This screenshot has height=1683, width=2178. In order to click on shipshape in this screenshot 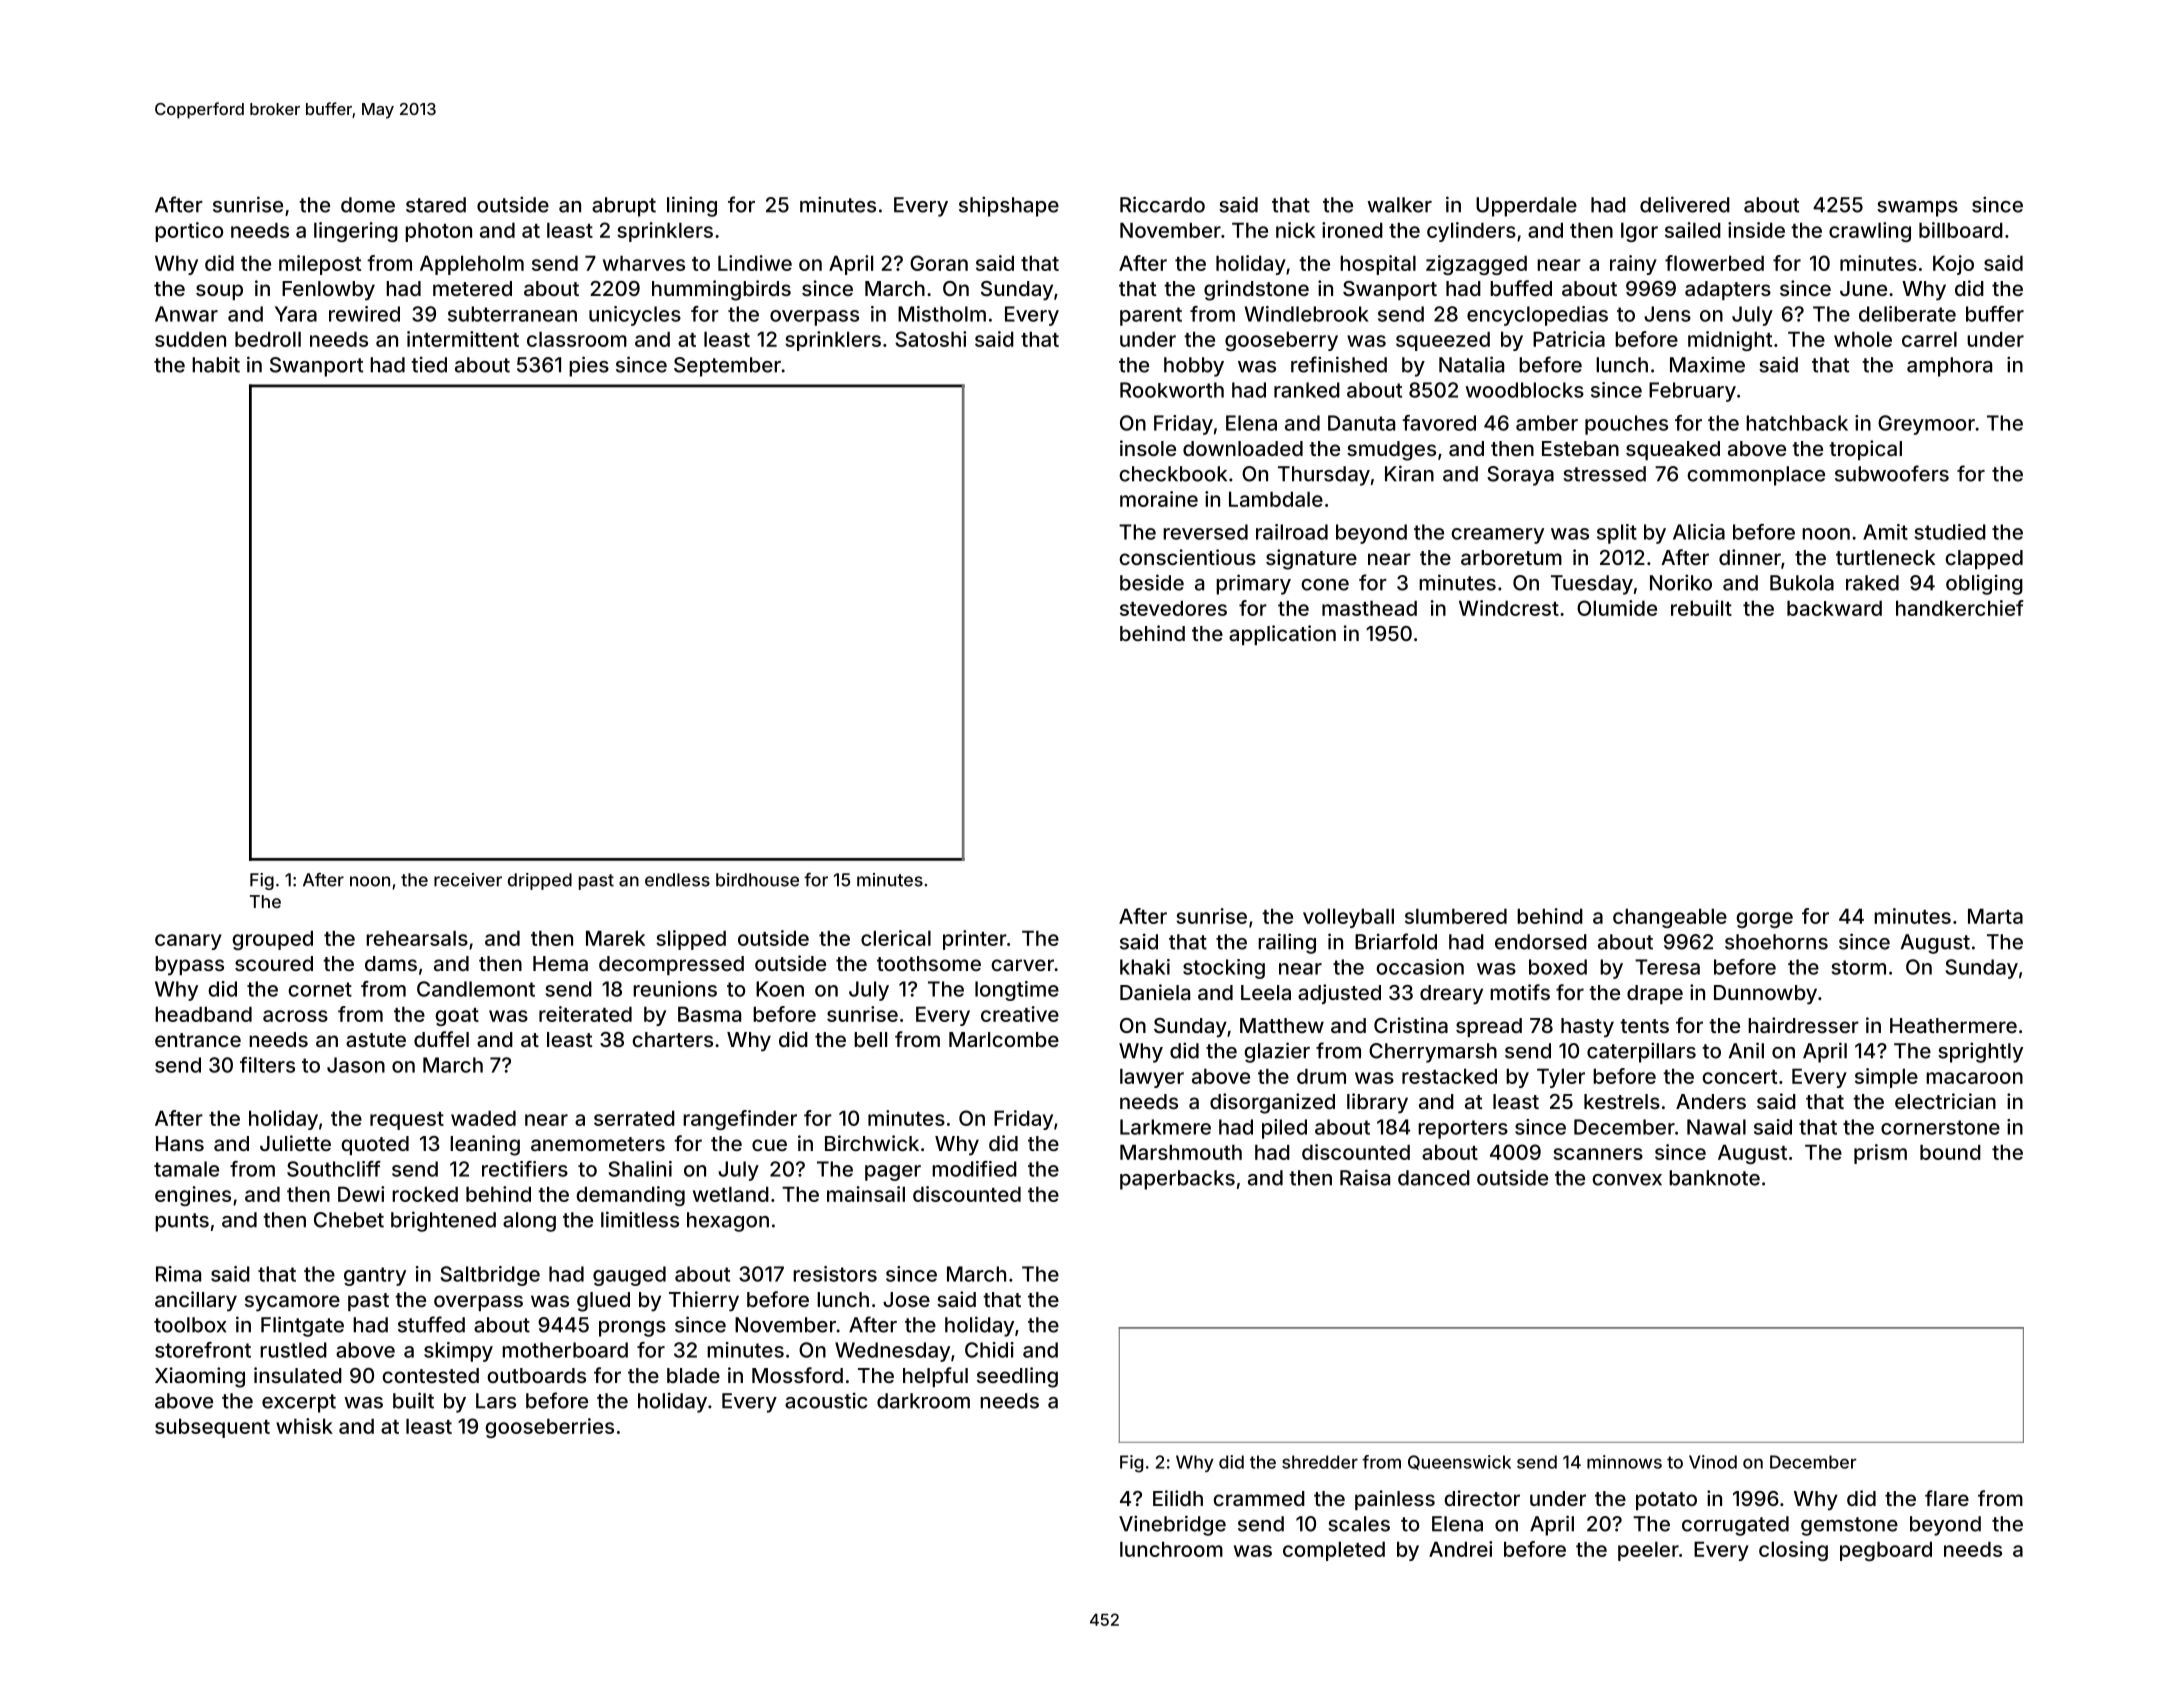, I will do `click(1009, 206)`.
